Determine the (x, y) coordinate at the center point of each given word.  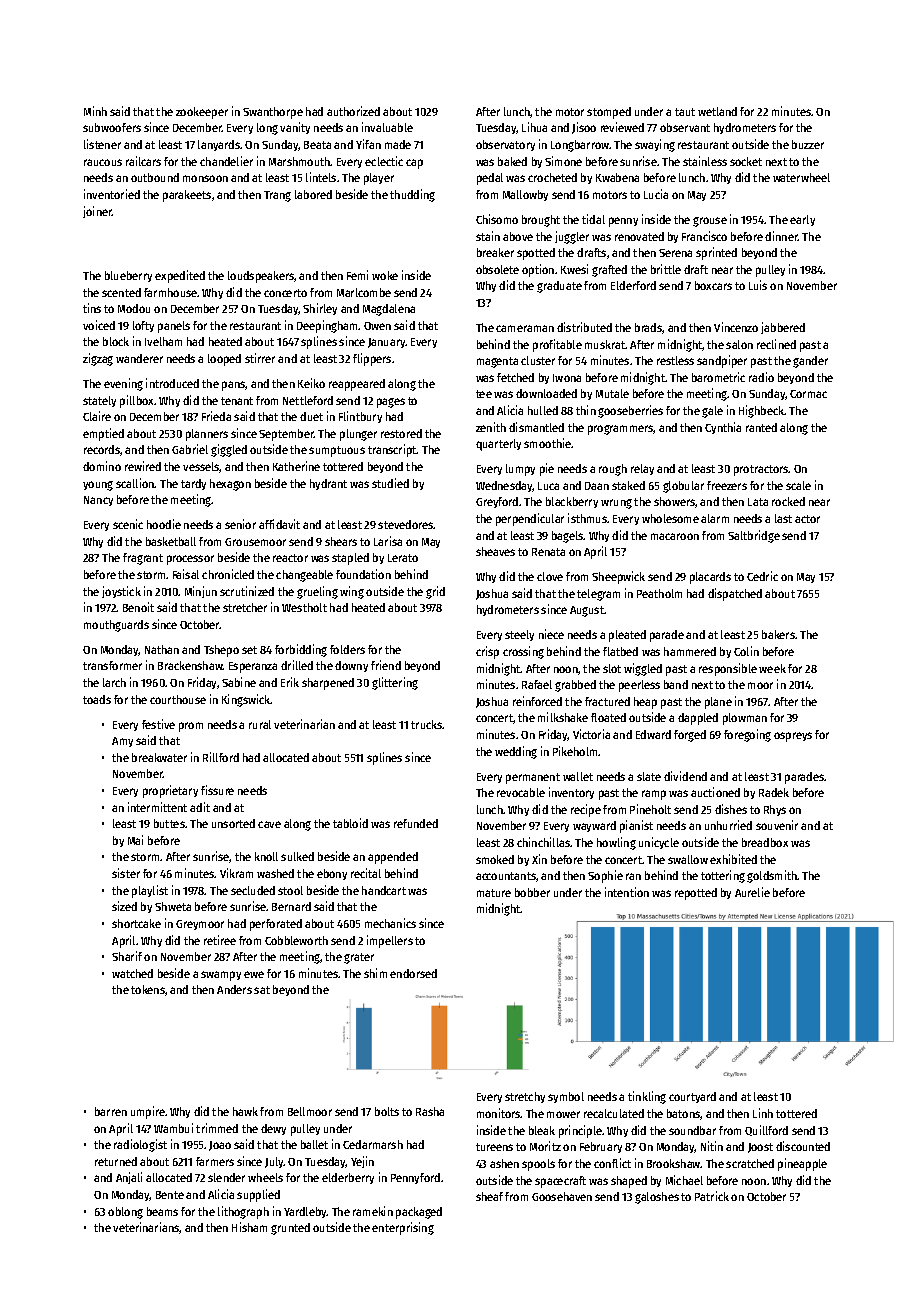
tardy (193, 484)
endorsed (413, 973)
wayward (594, 826)
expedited (180, 276)
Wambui (173, 1128)
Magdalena (389, 310)
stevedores (406, 524)
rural (260, 724)
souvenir (777, 825)
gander (810, 362)
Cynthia (723, 428)
